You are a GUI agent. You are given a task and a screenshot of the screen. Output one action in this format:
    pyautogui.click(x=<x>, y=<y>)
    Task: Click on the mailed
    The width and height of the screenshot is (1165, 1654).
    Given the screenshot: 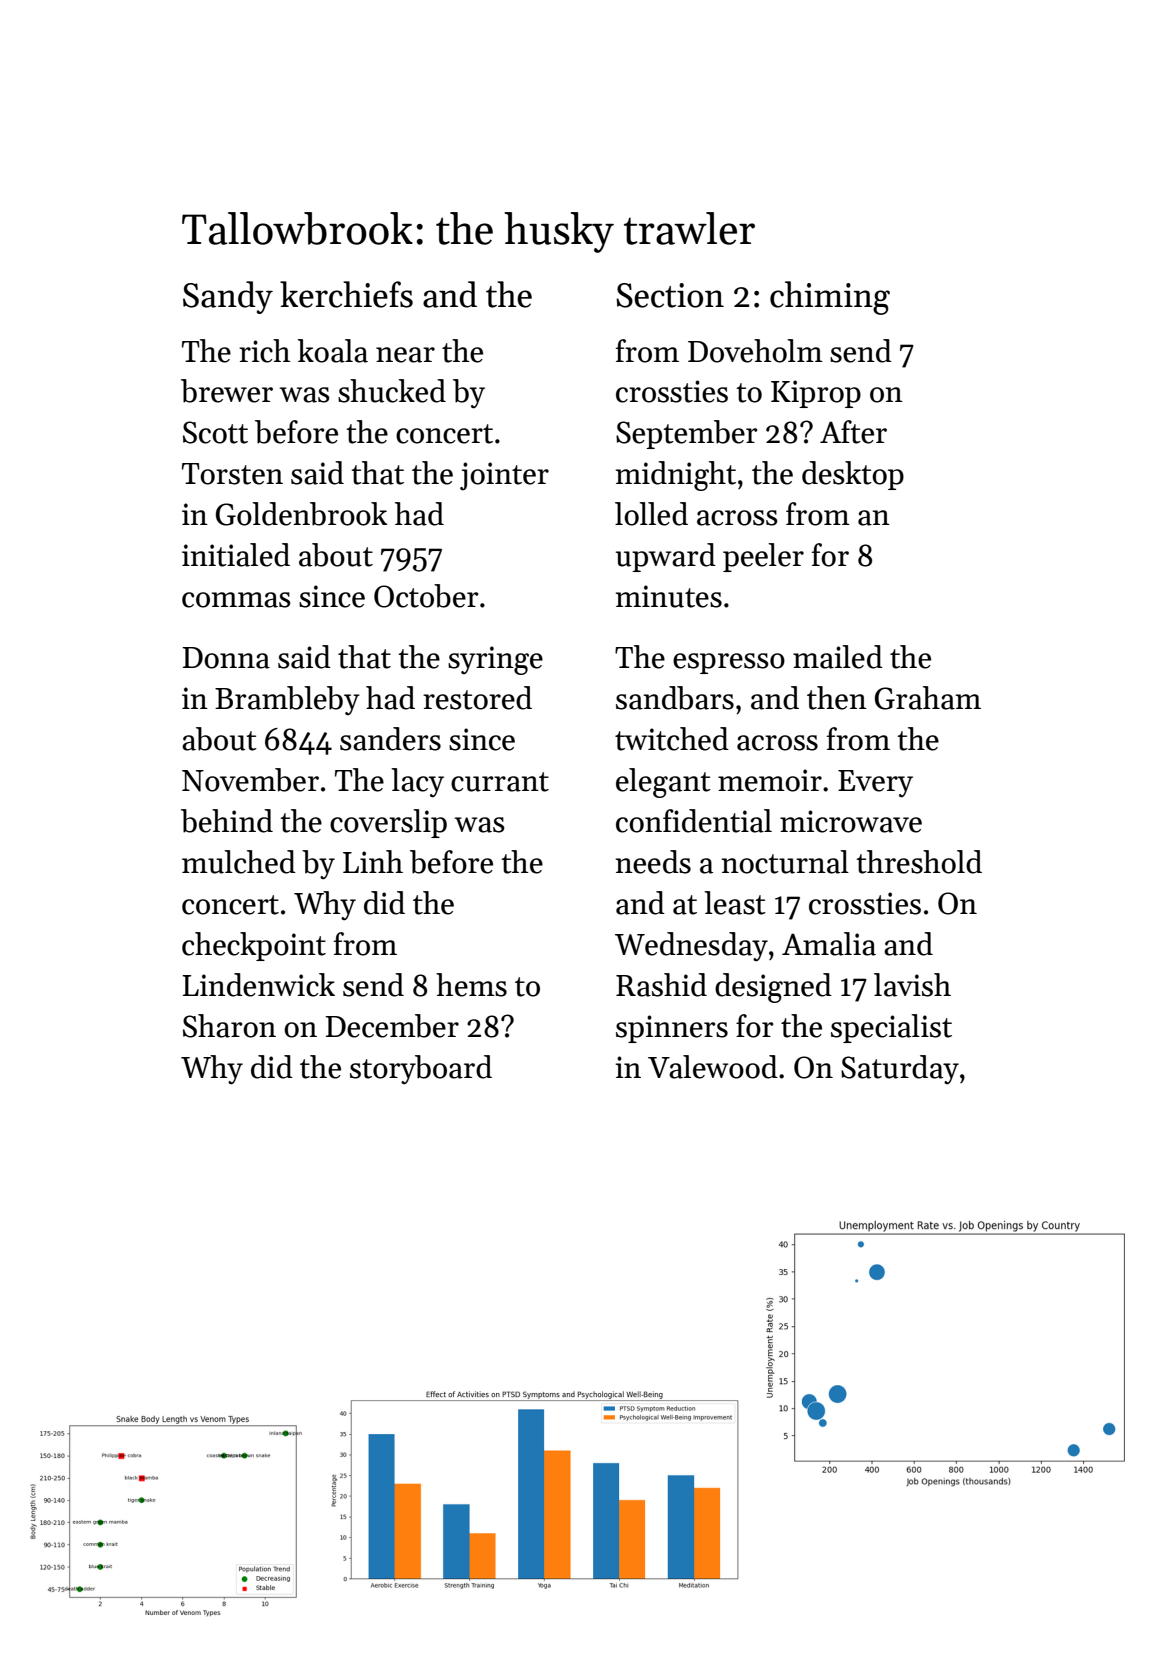 What is the action you would take?
    pyautogui.click(x=838, y=657)
